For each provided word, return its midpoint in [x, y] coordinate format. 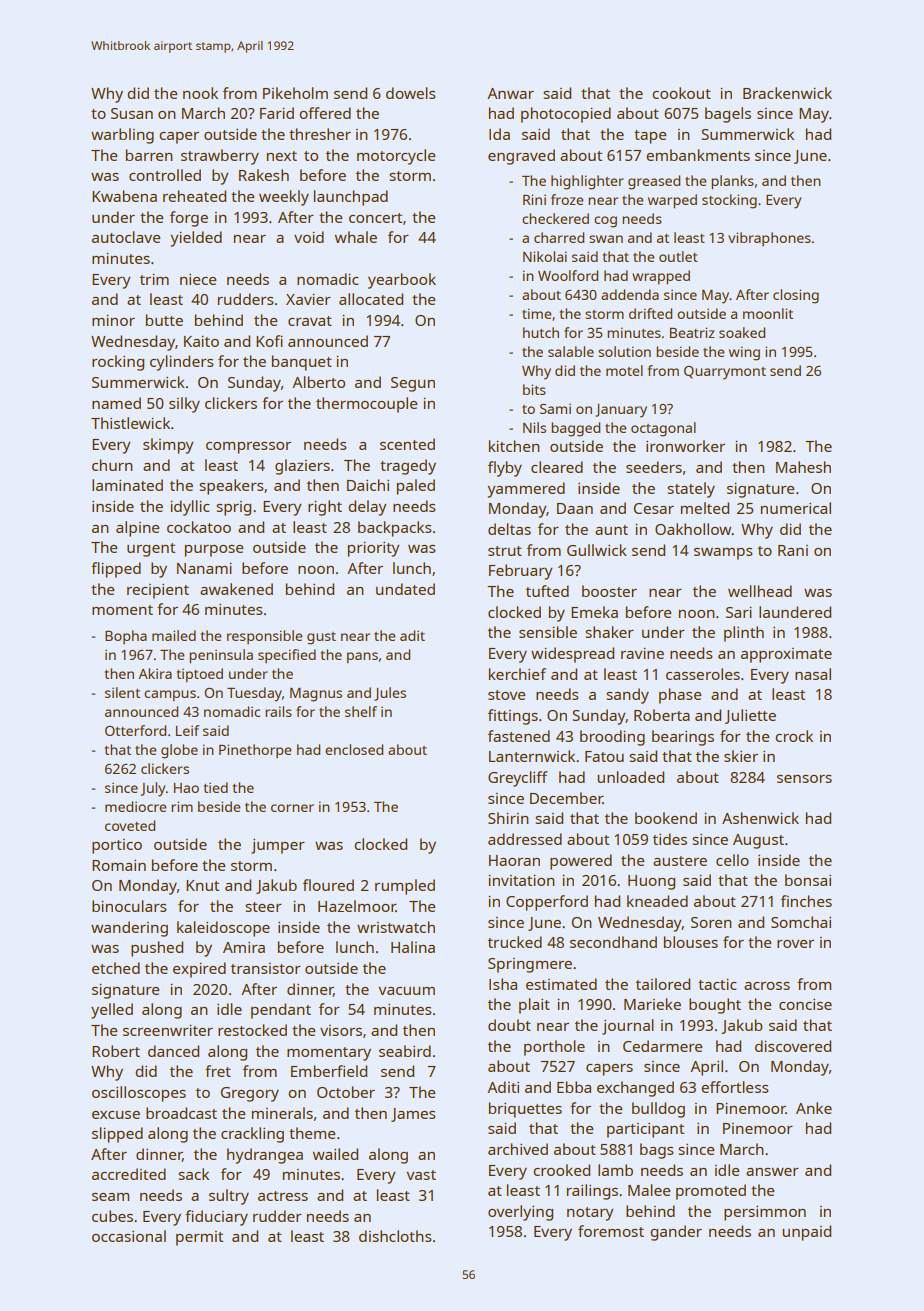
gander [676, 1233]
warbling [122, 136]
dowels [410, 93]
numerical [796, 508]
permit [199, 1238]
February [520, 572]
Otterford [135, 730]
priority [373, 549]
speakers [231, 487]
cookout [681, 93]
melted [705, 508]
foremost [611, 1231]
